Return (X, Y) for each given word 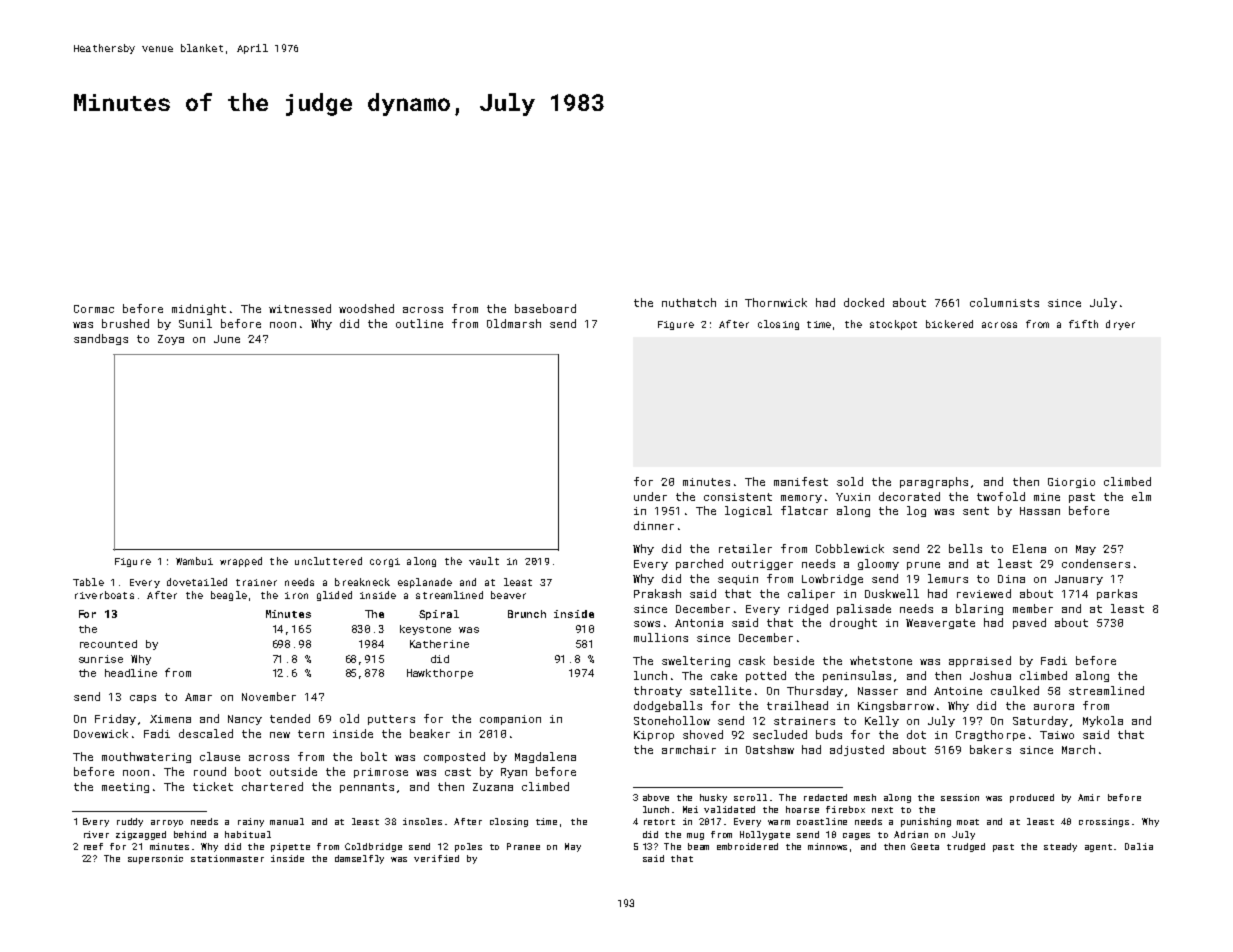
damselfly (359, 859)
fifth (1083, 324)
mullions (661, 637)
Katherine (439, 644)
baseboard (545, 308)
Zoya (171, 340)
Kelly (882, 721)
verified (436, 858)
